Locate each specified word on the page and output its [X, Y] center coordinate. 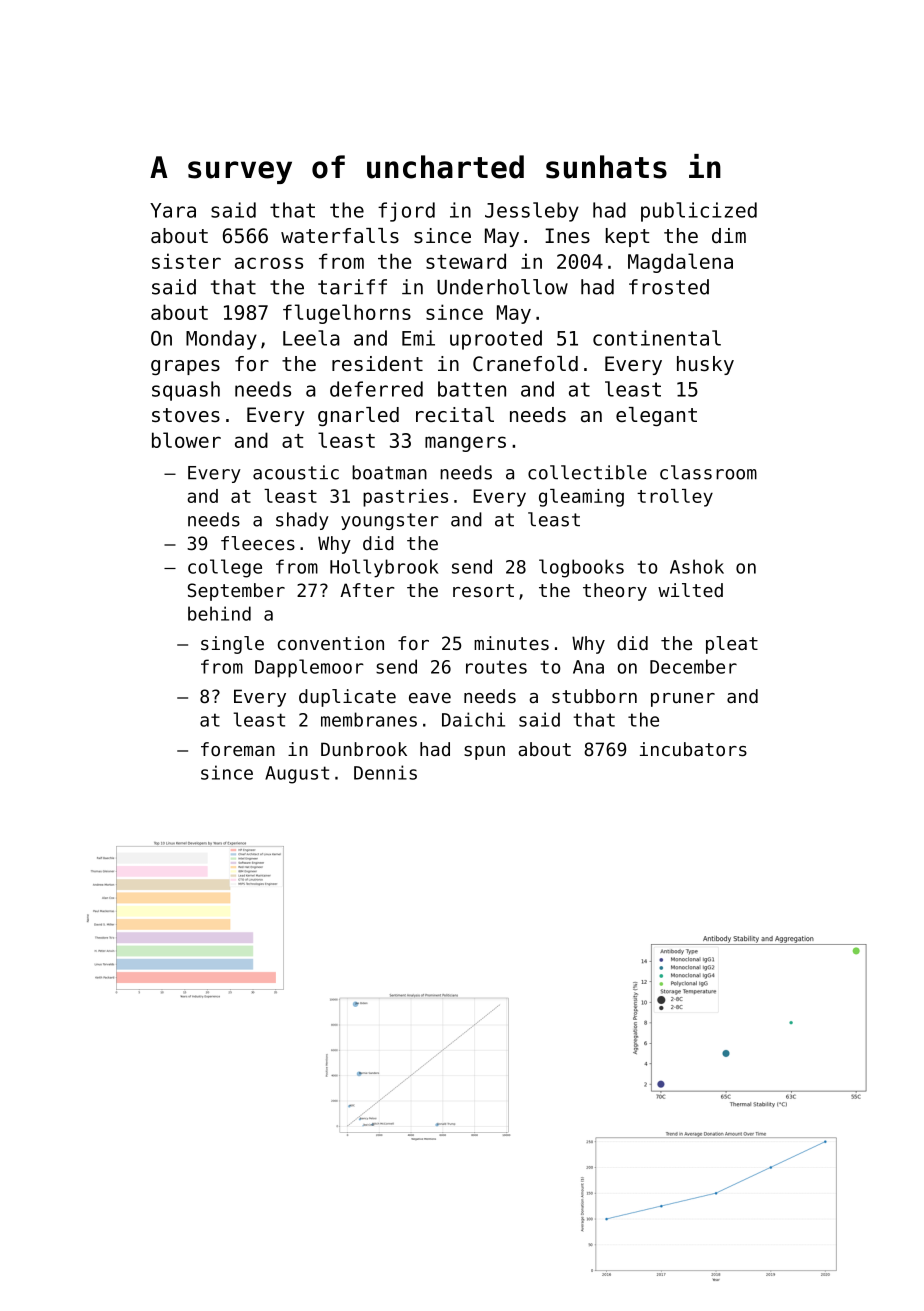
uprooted [496, 340]
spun [484, 753]
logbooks [581, 568]
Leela [311, 338]
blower [186, 440]
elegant [656, 416]
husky [705, 365]
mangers [465, 444]
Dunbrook [364, 749]
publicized [699, 212]
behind [219, 613]
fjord [406, 212]
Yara [173, 210]
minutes [511, 643]
